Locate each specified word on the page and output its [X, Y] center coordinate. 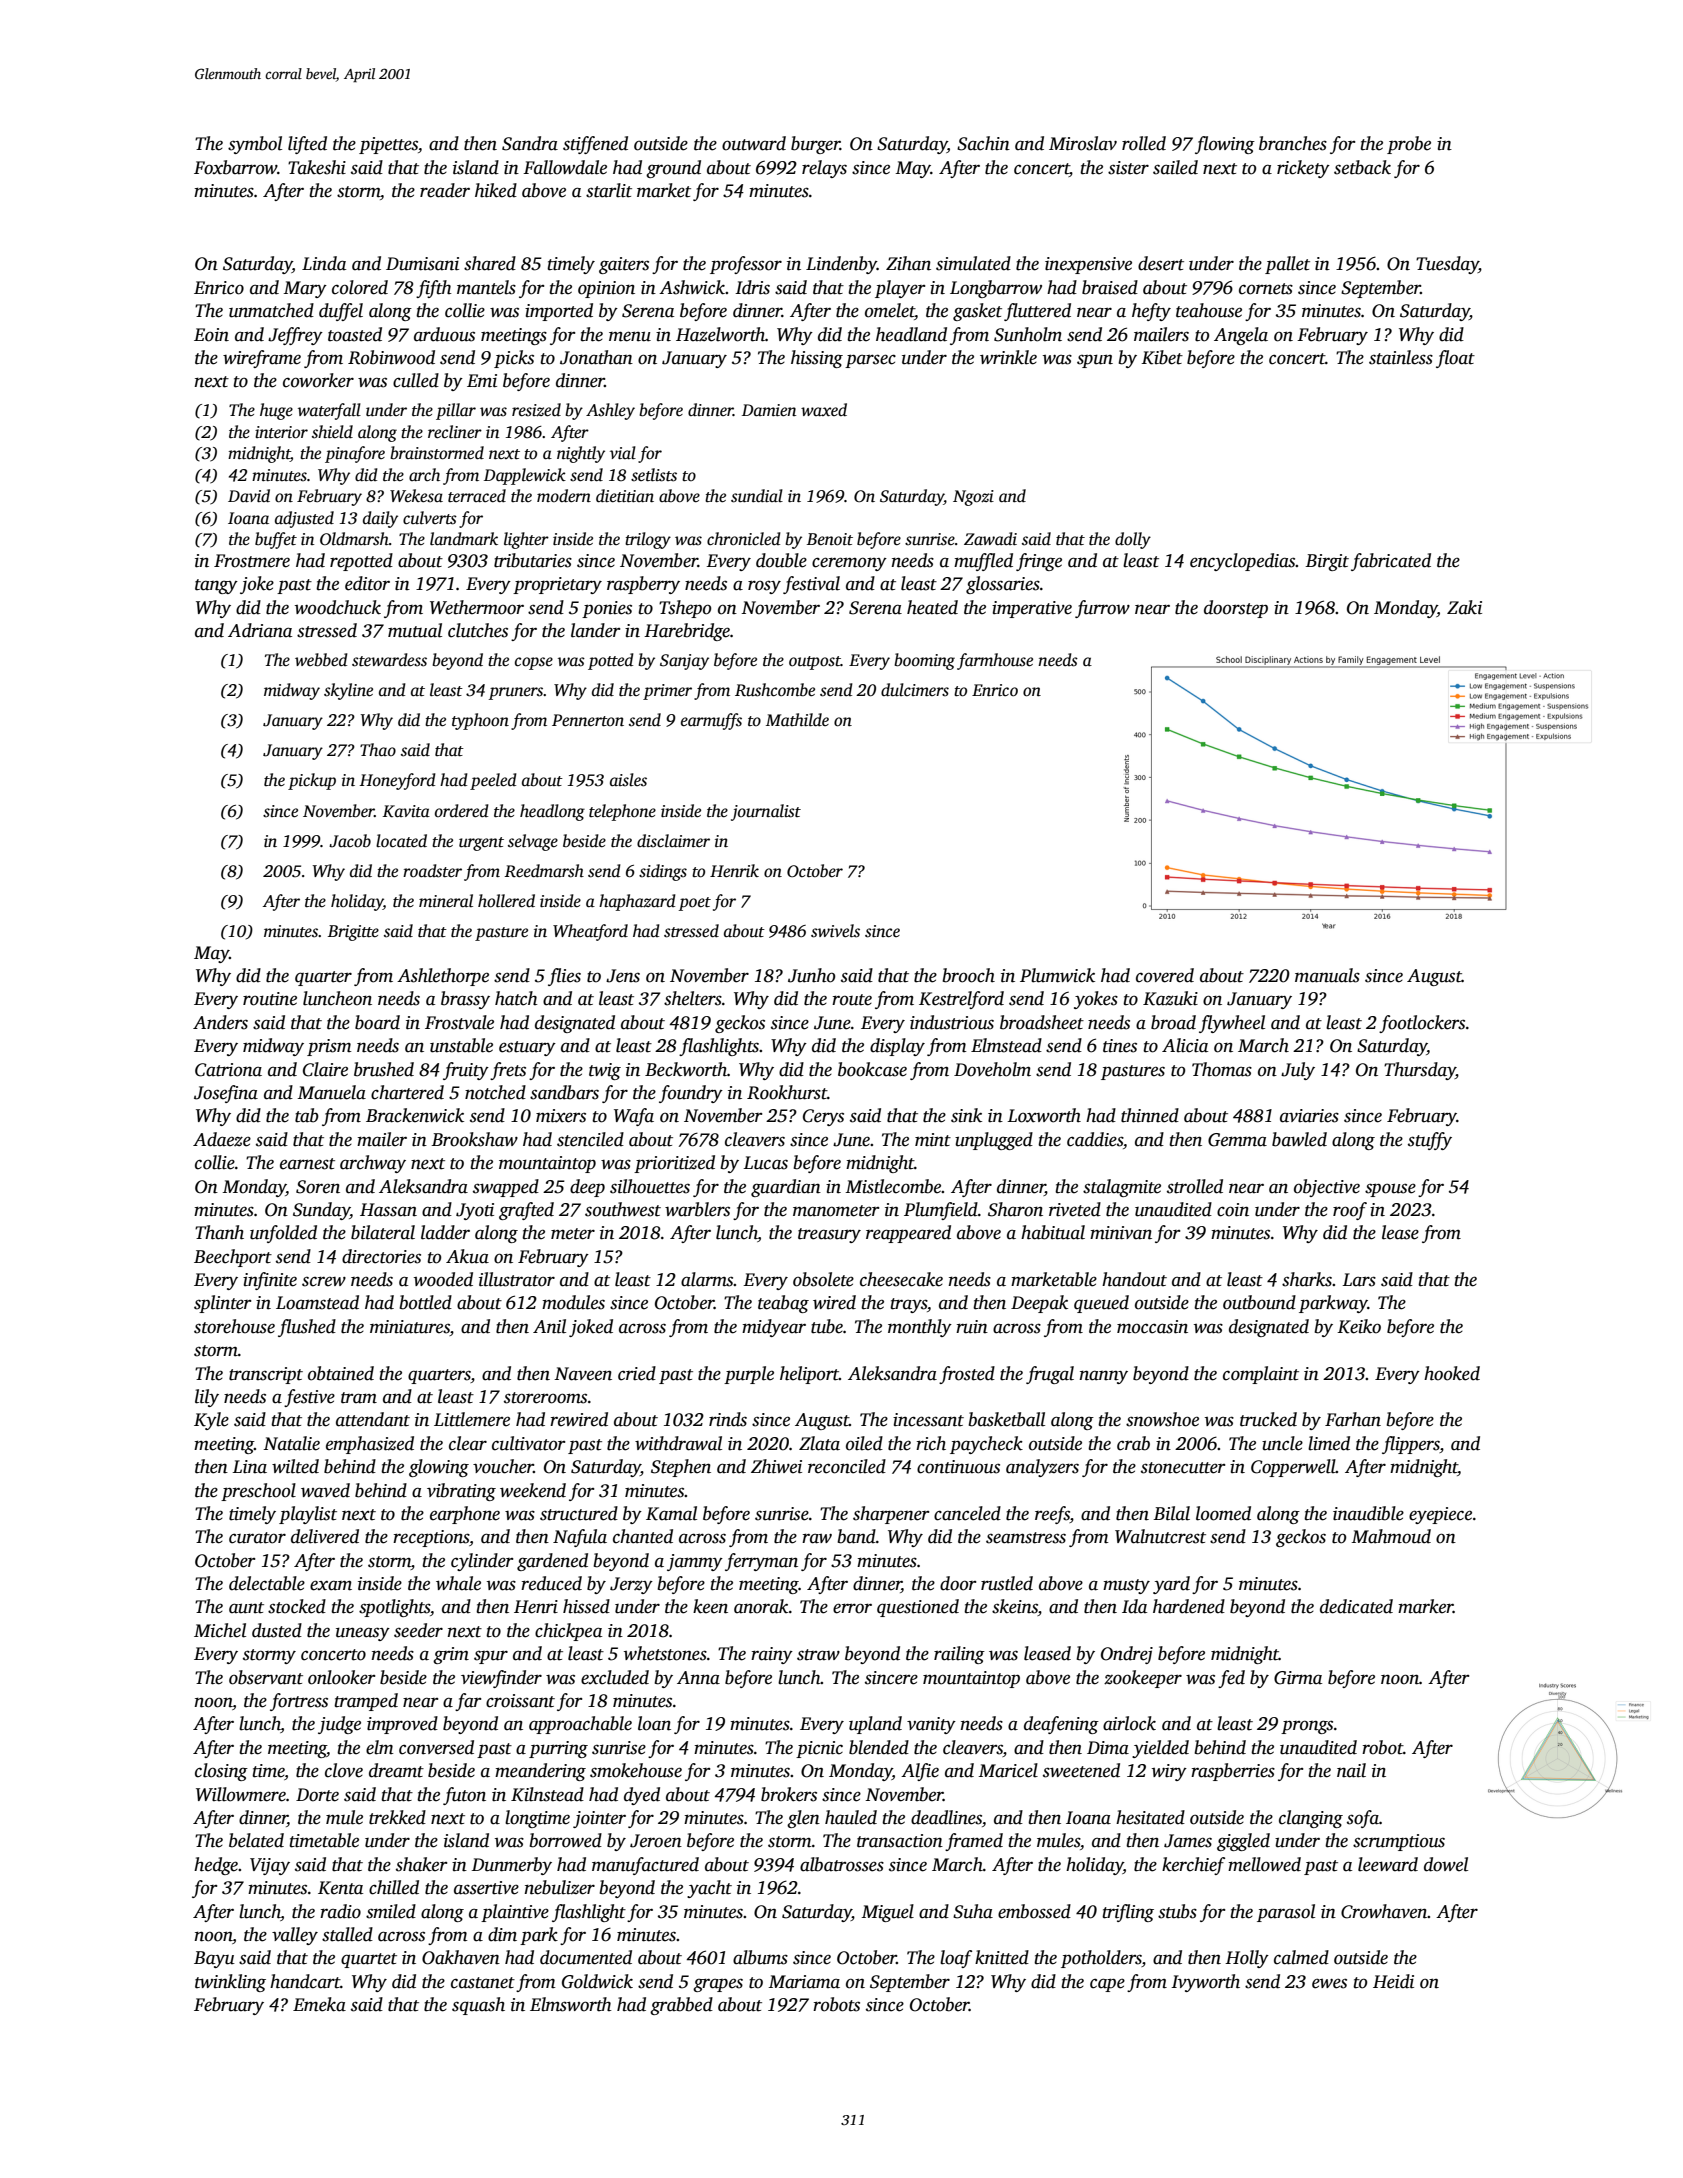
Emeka [319, 2004]
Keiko [1359, 1326]
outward [754, 143]
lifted [307, 145]
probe [1409, 145]
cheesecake [901, 1279]
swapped [506, 1188]
